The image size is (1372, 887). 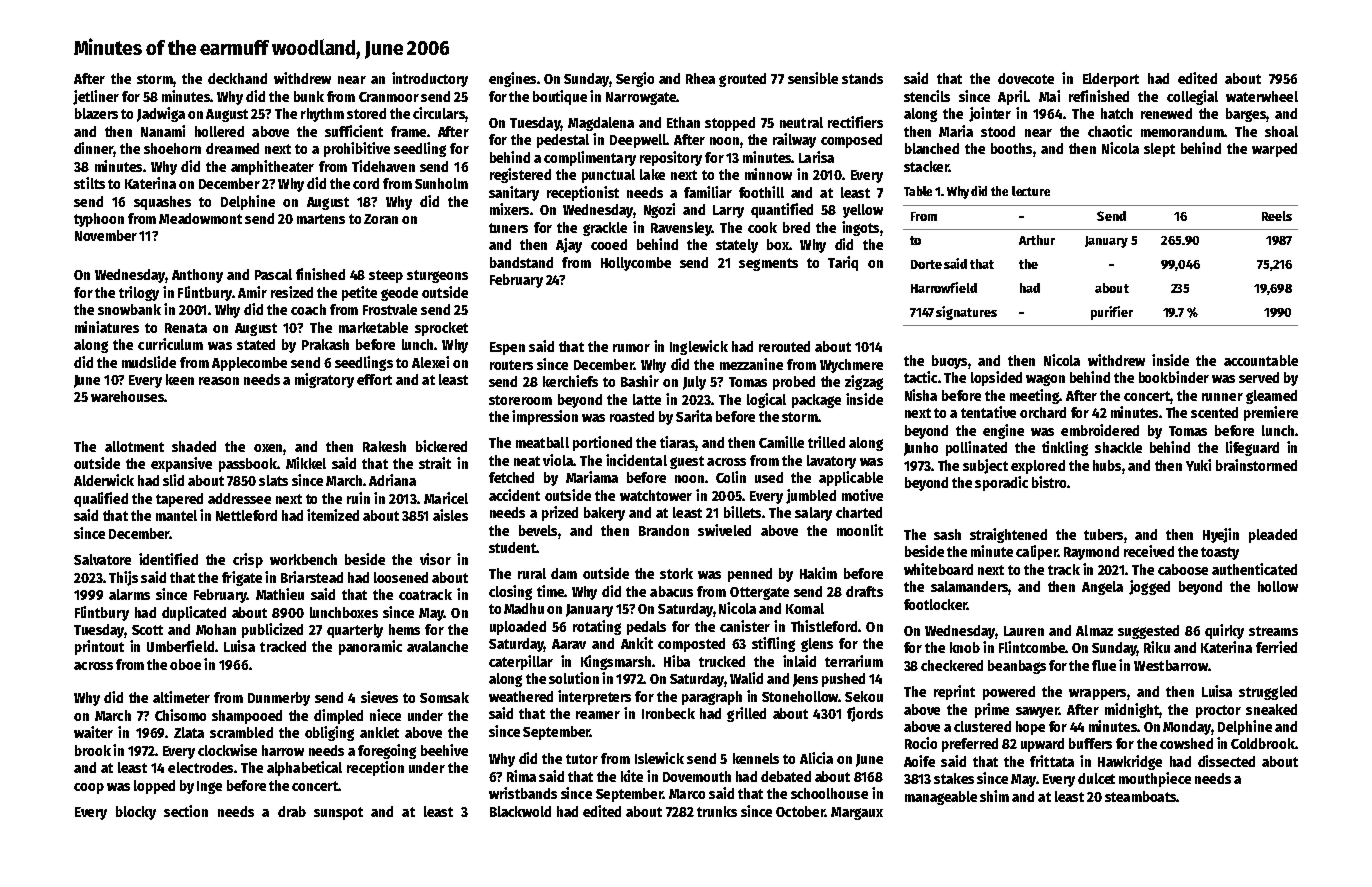 I want to click on Dunmerby, so click(x=279, y=699).
